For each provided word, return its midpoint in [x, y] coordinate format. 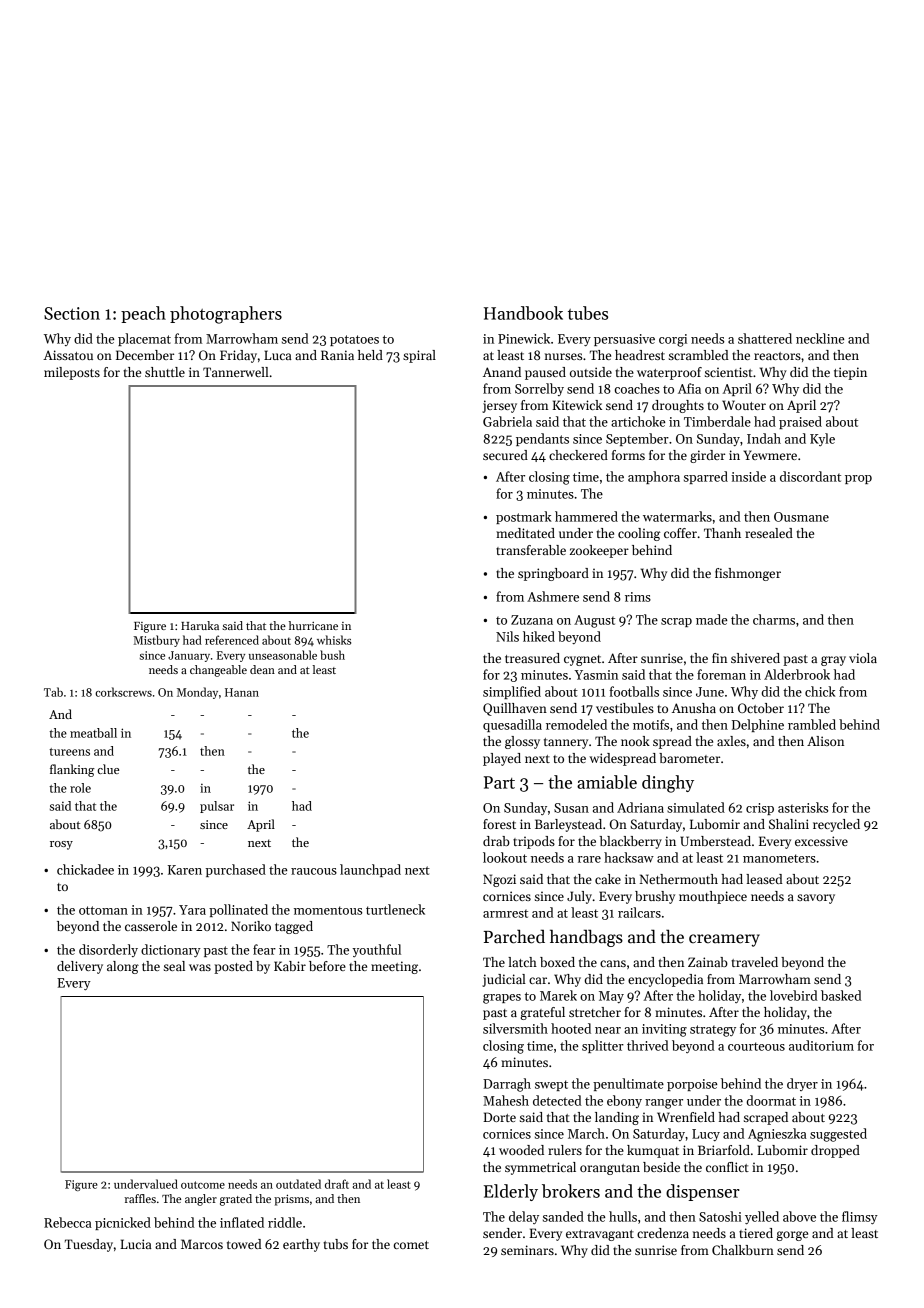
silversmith [515, 1028]
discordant [810, 476]
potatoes [354, 340]
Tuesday [89, 1245]
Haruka [200, 625]
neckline [820, 338]
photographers [226, 315]
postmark [523, 517]
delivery [80, 967]
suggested [838, 1135]
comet [411, 1245]
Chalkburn [743, 1250]
